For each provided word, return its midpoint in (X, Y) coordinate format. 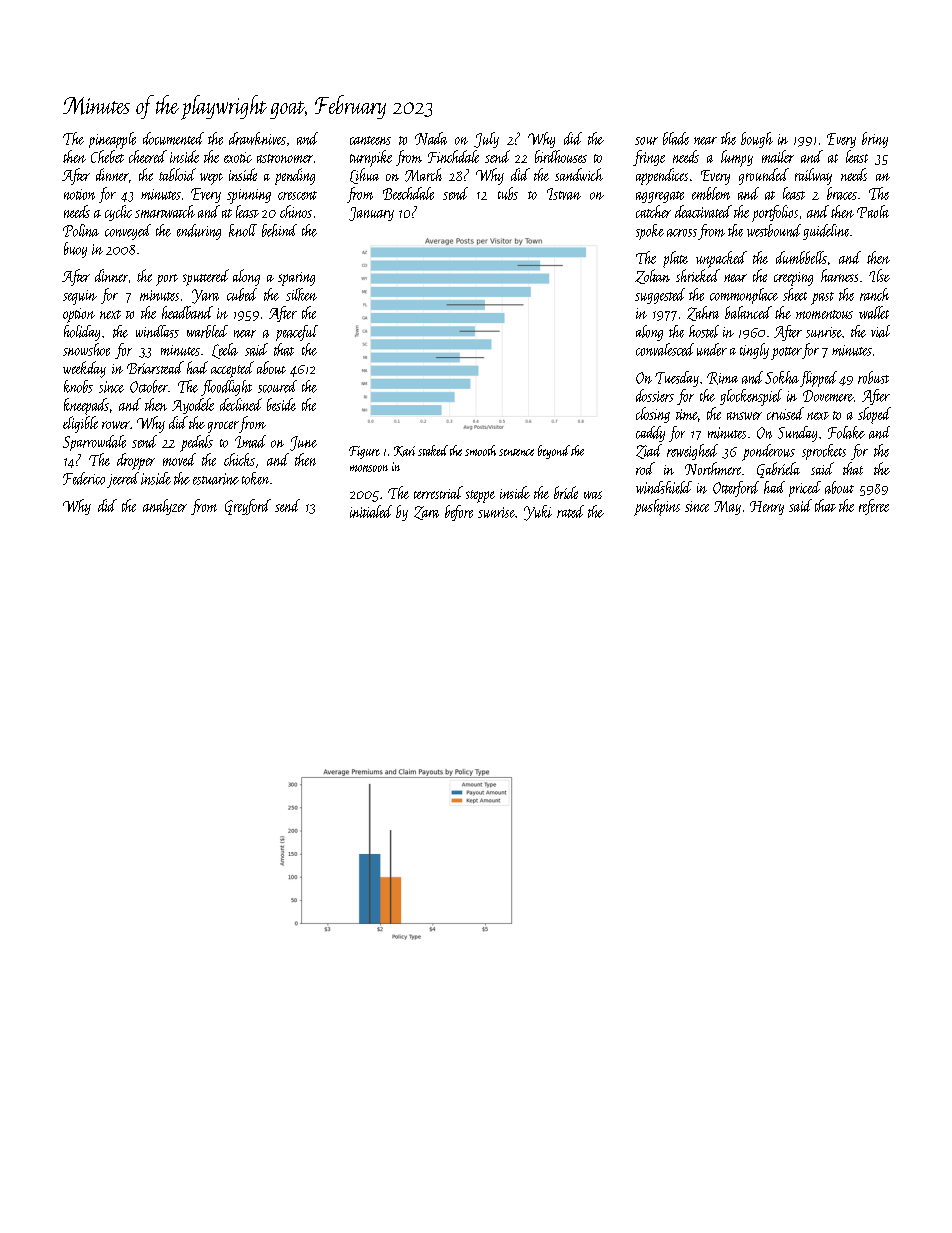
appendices (662, 176)
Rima (722, 378)
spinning (249, 196)
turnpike (371, 158)
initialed (371, 511)
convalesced (665, 349)
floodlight (226, 388)
